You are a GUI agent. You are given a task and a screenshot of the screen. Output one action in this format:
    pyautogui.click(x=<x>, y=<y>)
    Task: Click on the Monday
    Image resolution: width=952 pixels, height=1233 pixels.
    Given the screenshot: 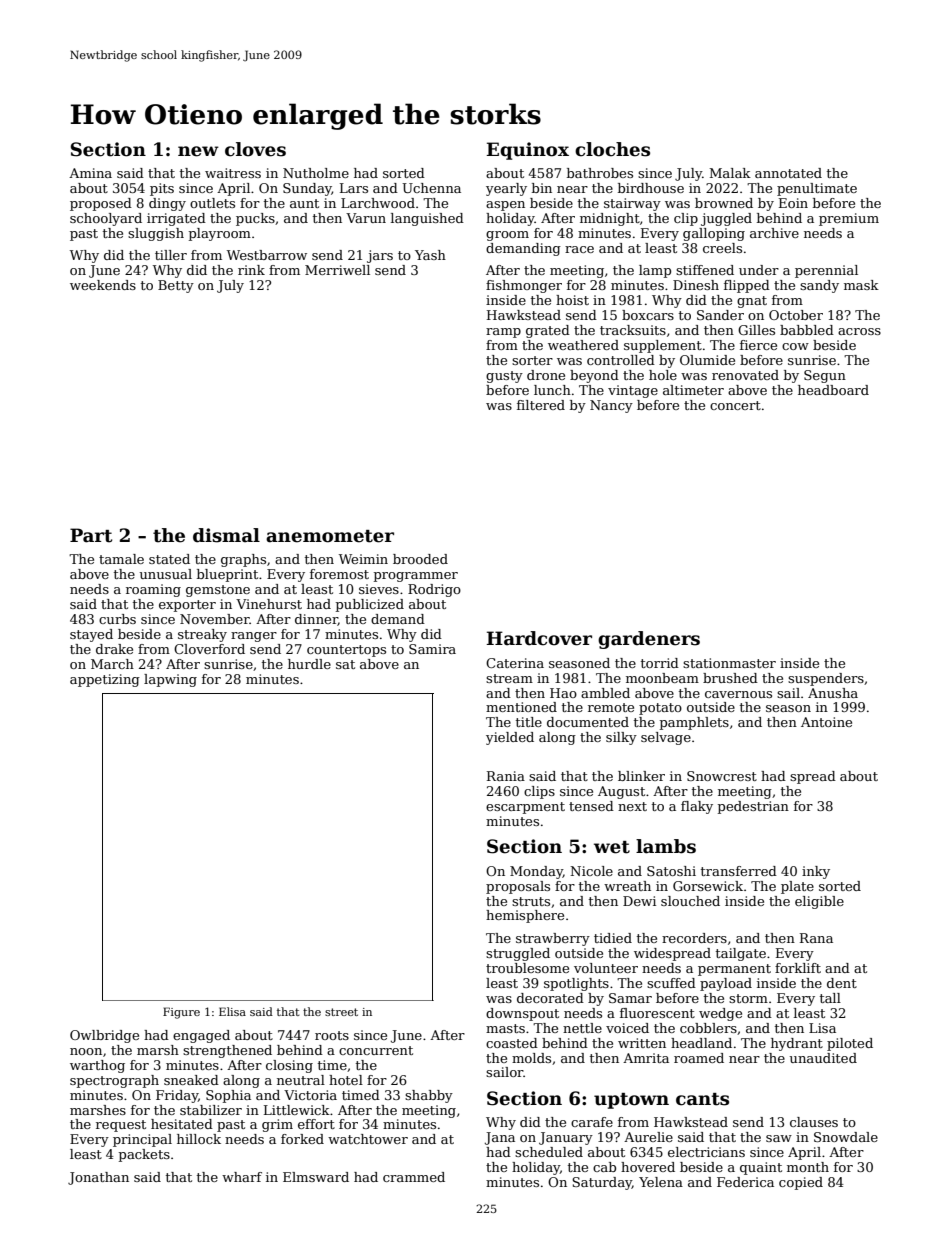 What is the action you would take?
    pyautogui.click(x=536, y=872)
